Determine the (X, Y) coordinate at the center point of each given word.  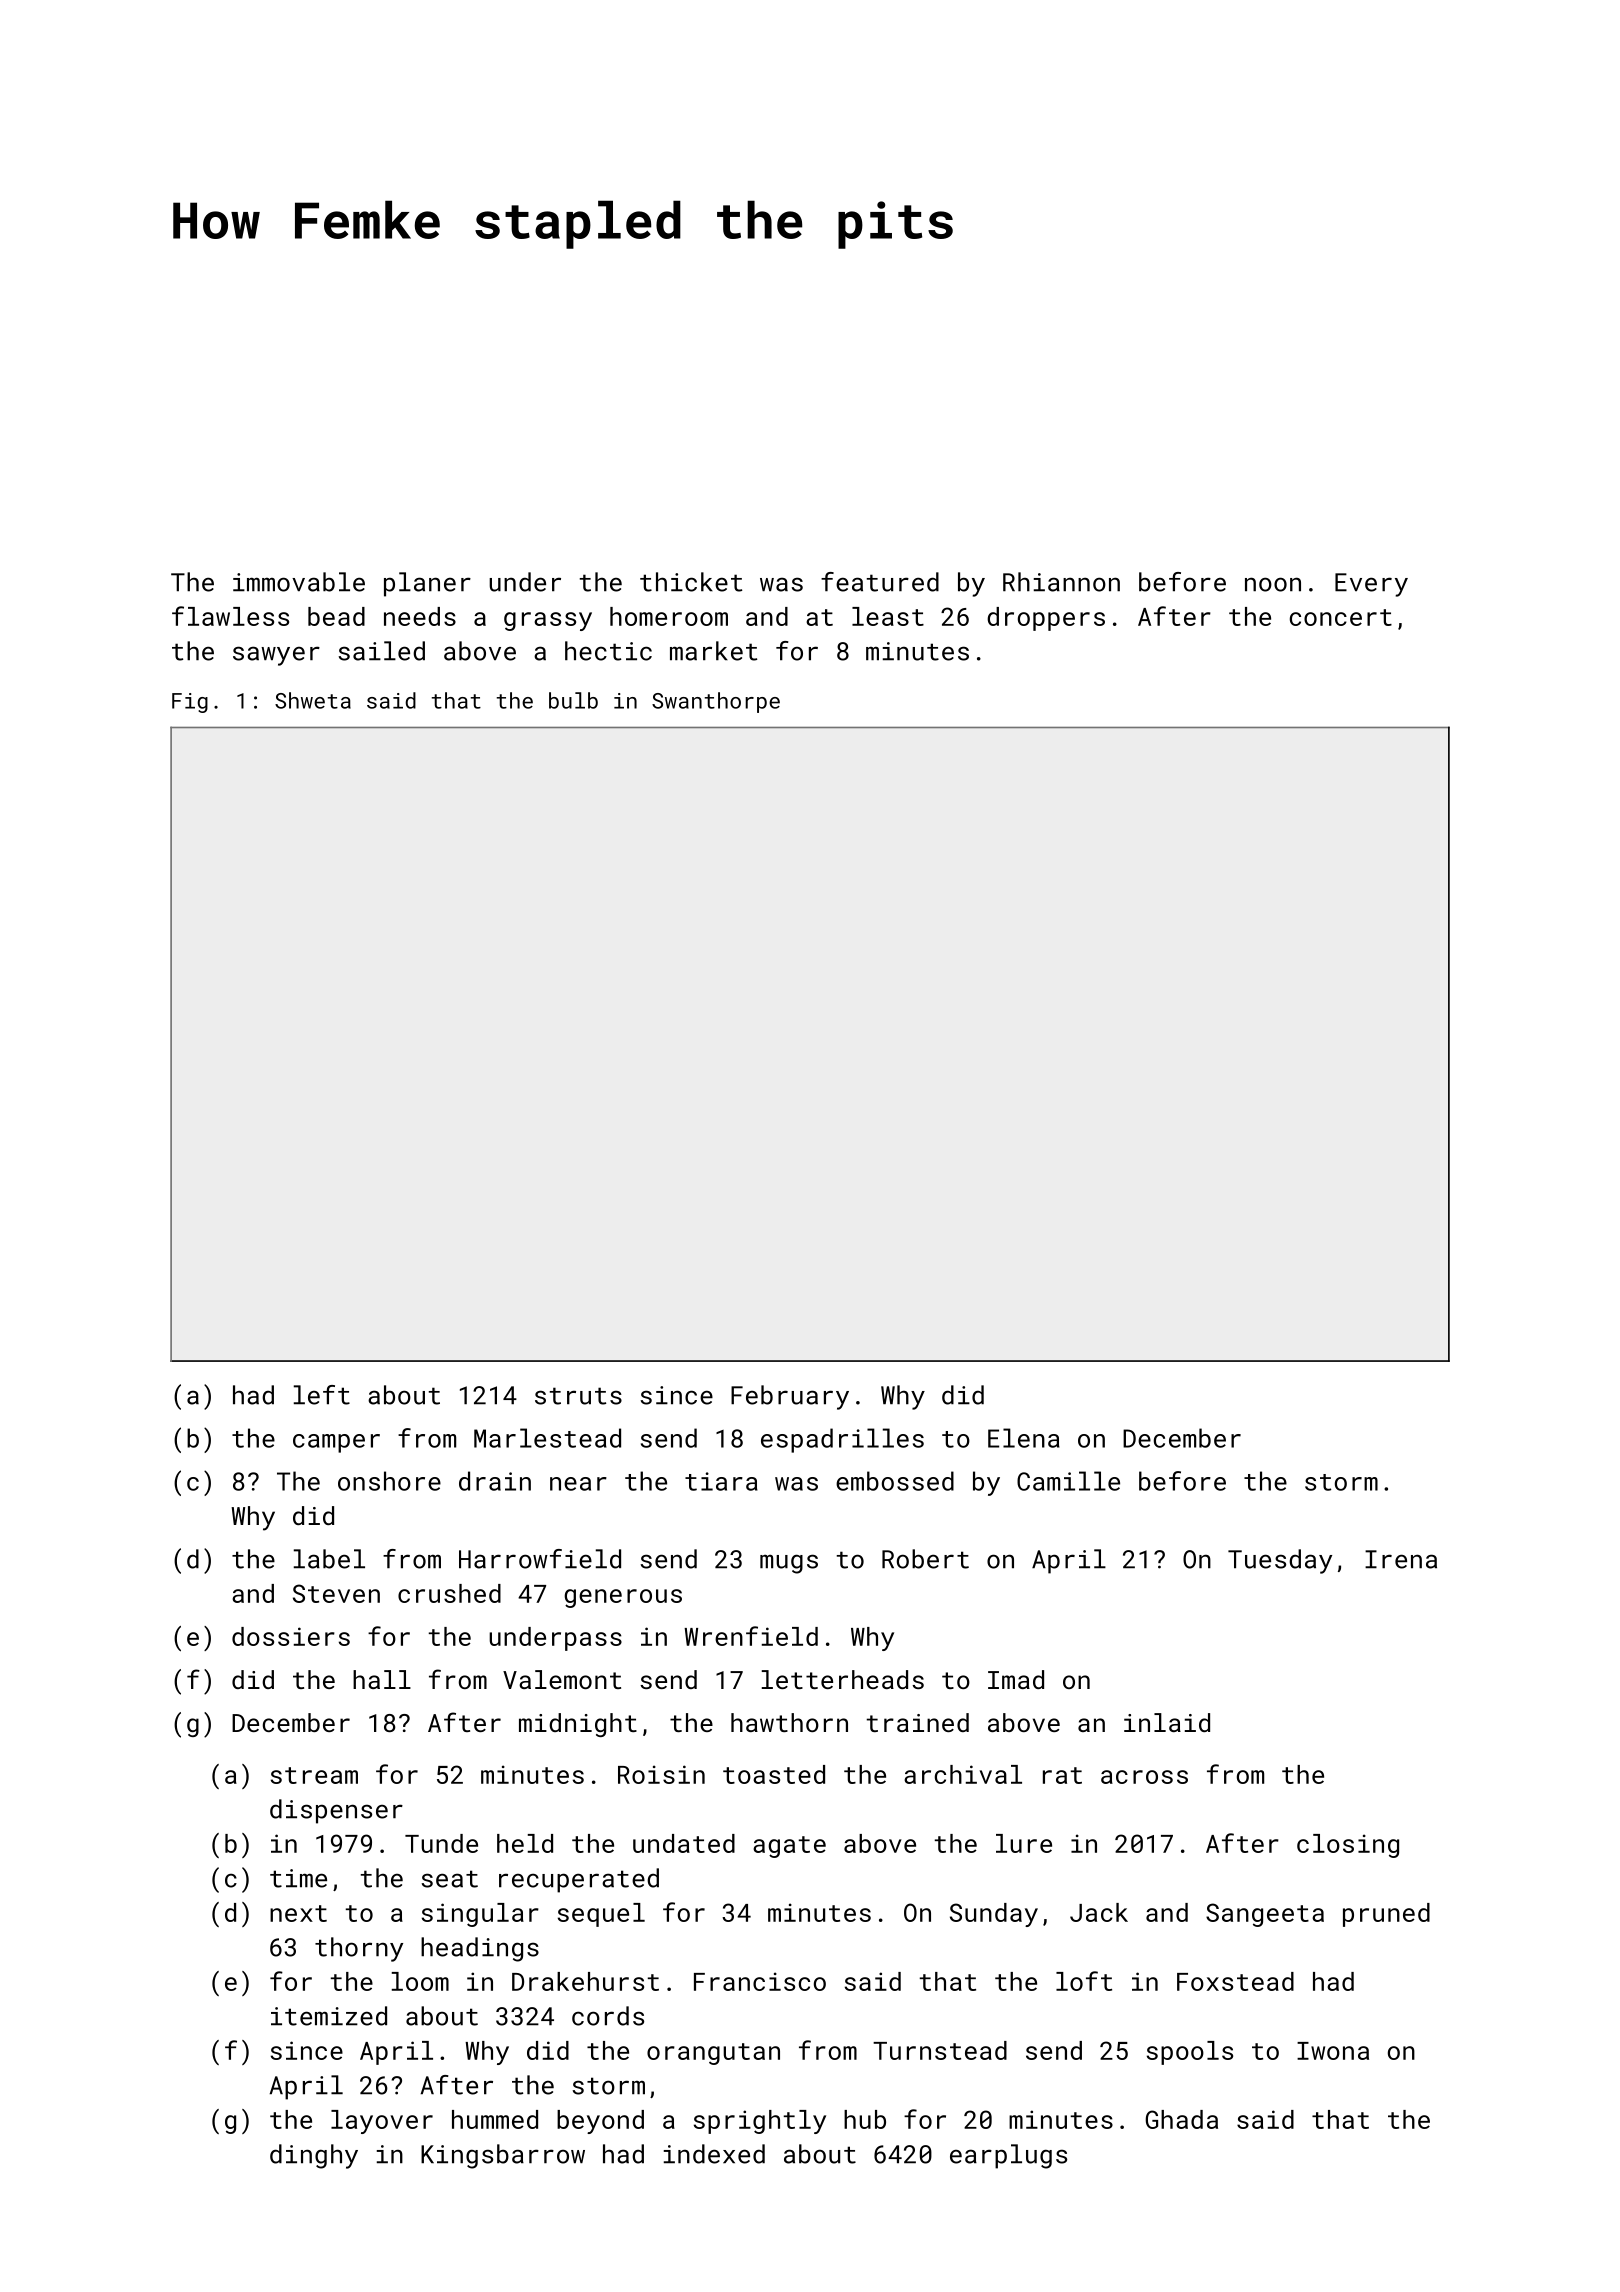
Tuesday (1280, 1561)
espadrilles (842, 1440)
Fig (190, 703)
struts (578, 1396)
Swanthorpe (716, 702)
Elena (1024, 1438)
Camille (1068, 1481)
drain (495, 1481)
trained (918, 1722)
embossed (895, 1481)
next (298, 1913)
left (322, 1395)
